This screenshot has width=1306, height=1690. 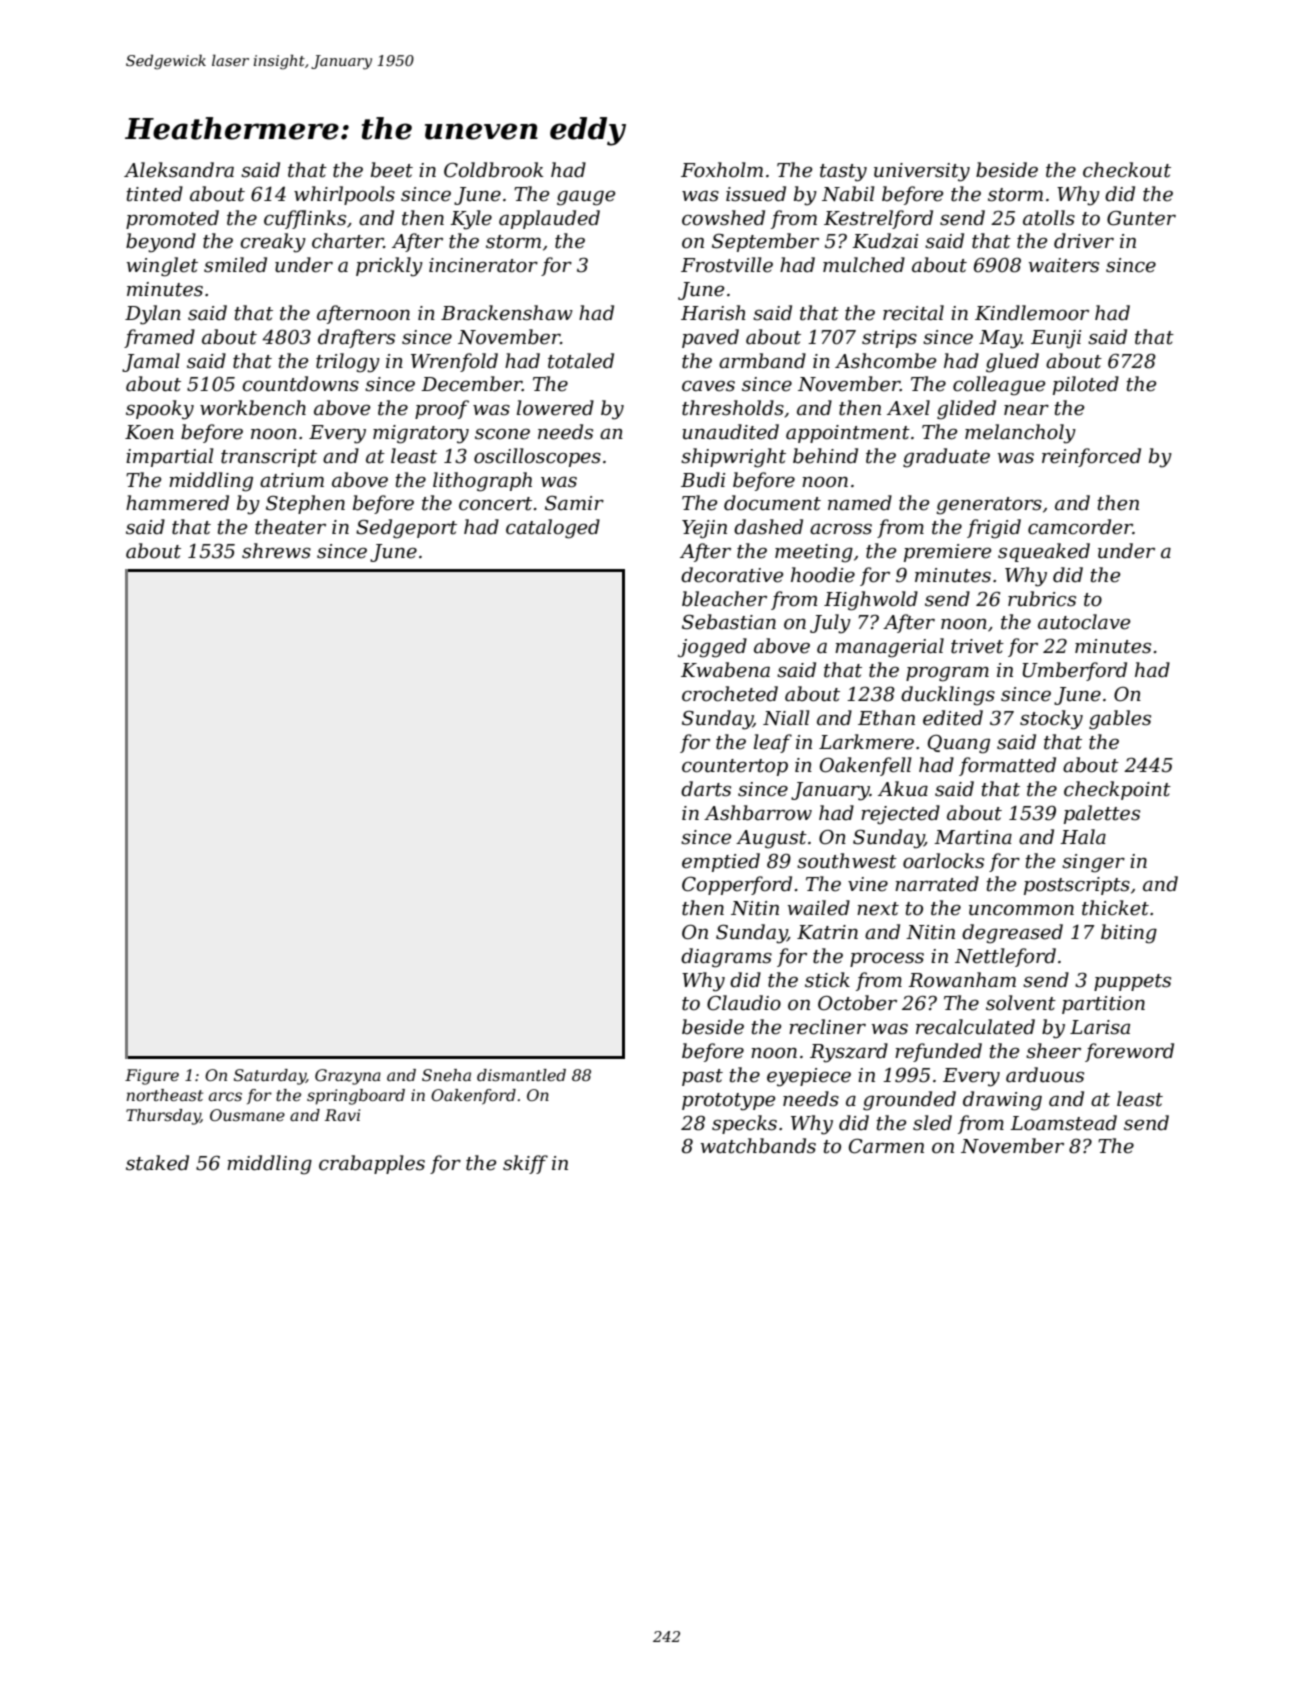 I want to click on rubrics, so click(x=1042, y=599).
